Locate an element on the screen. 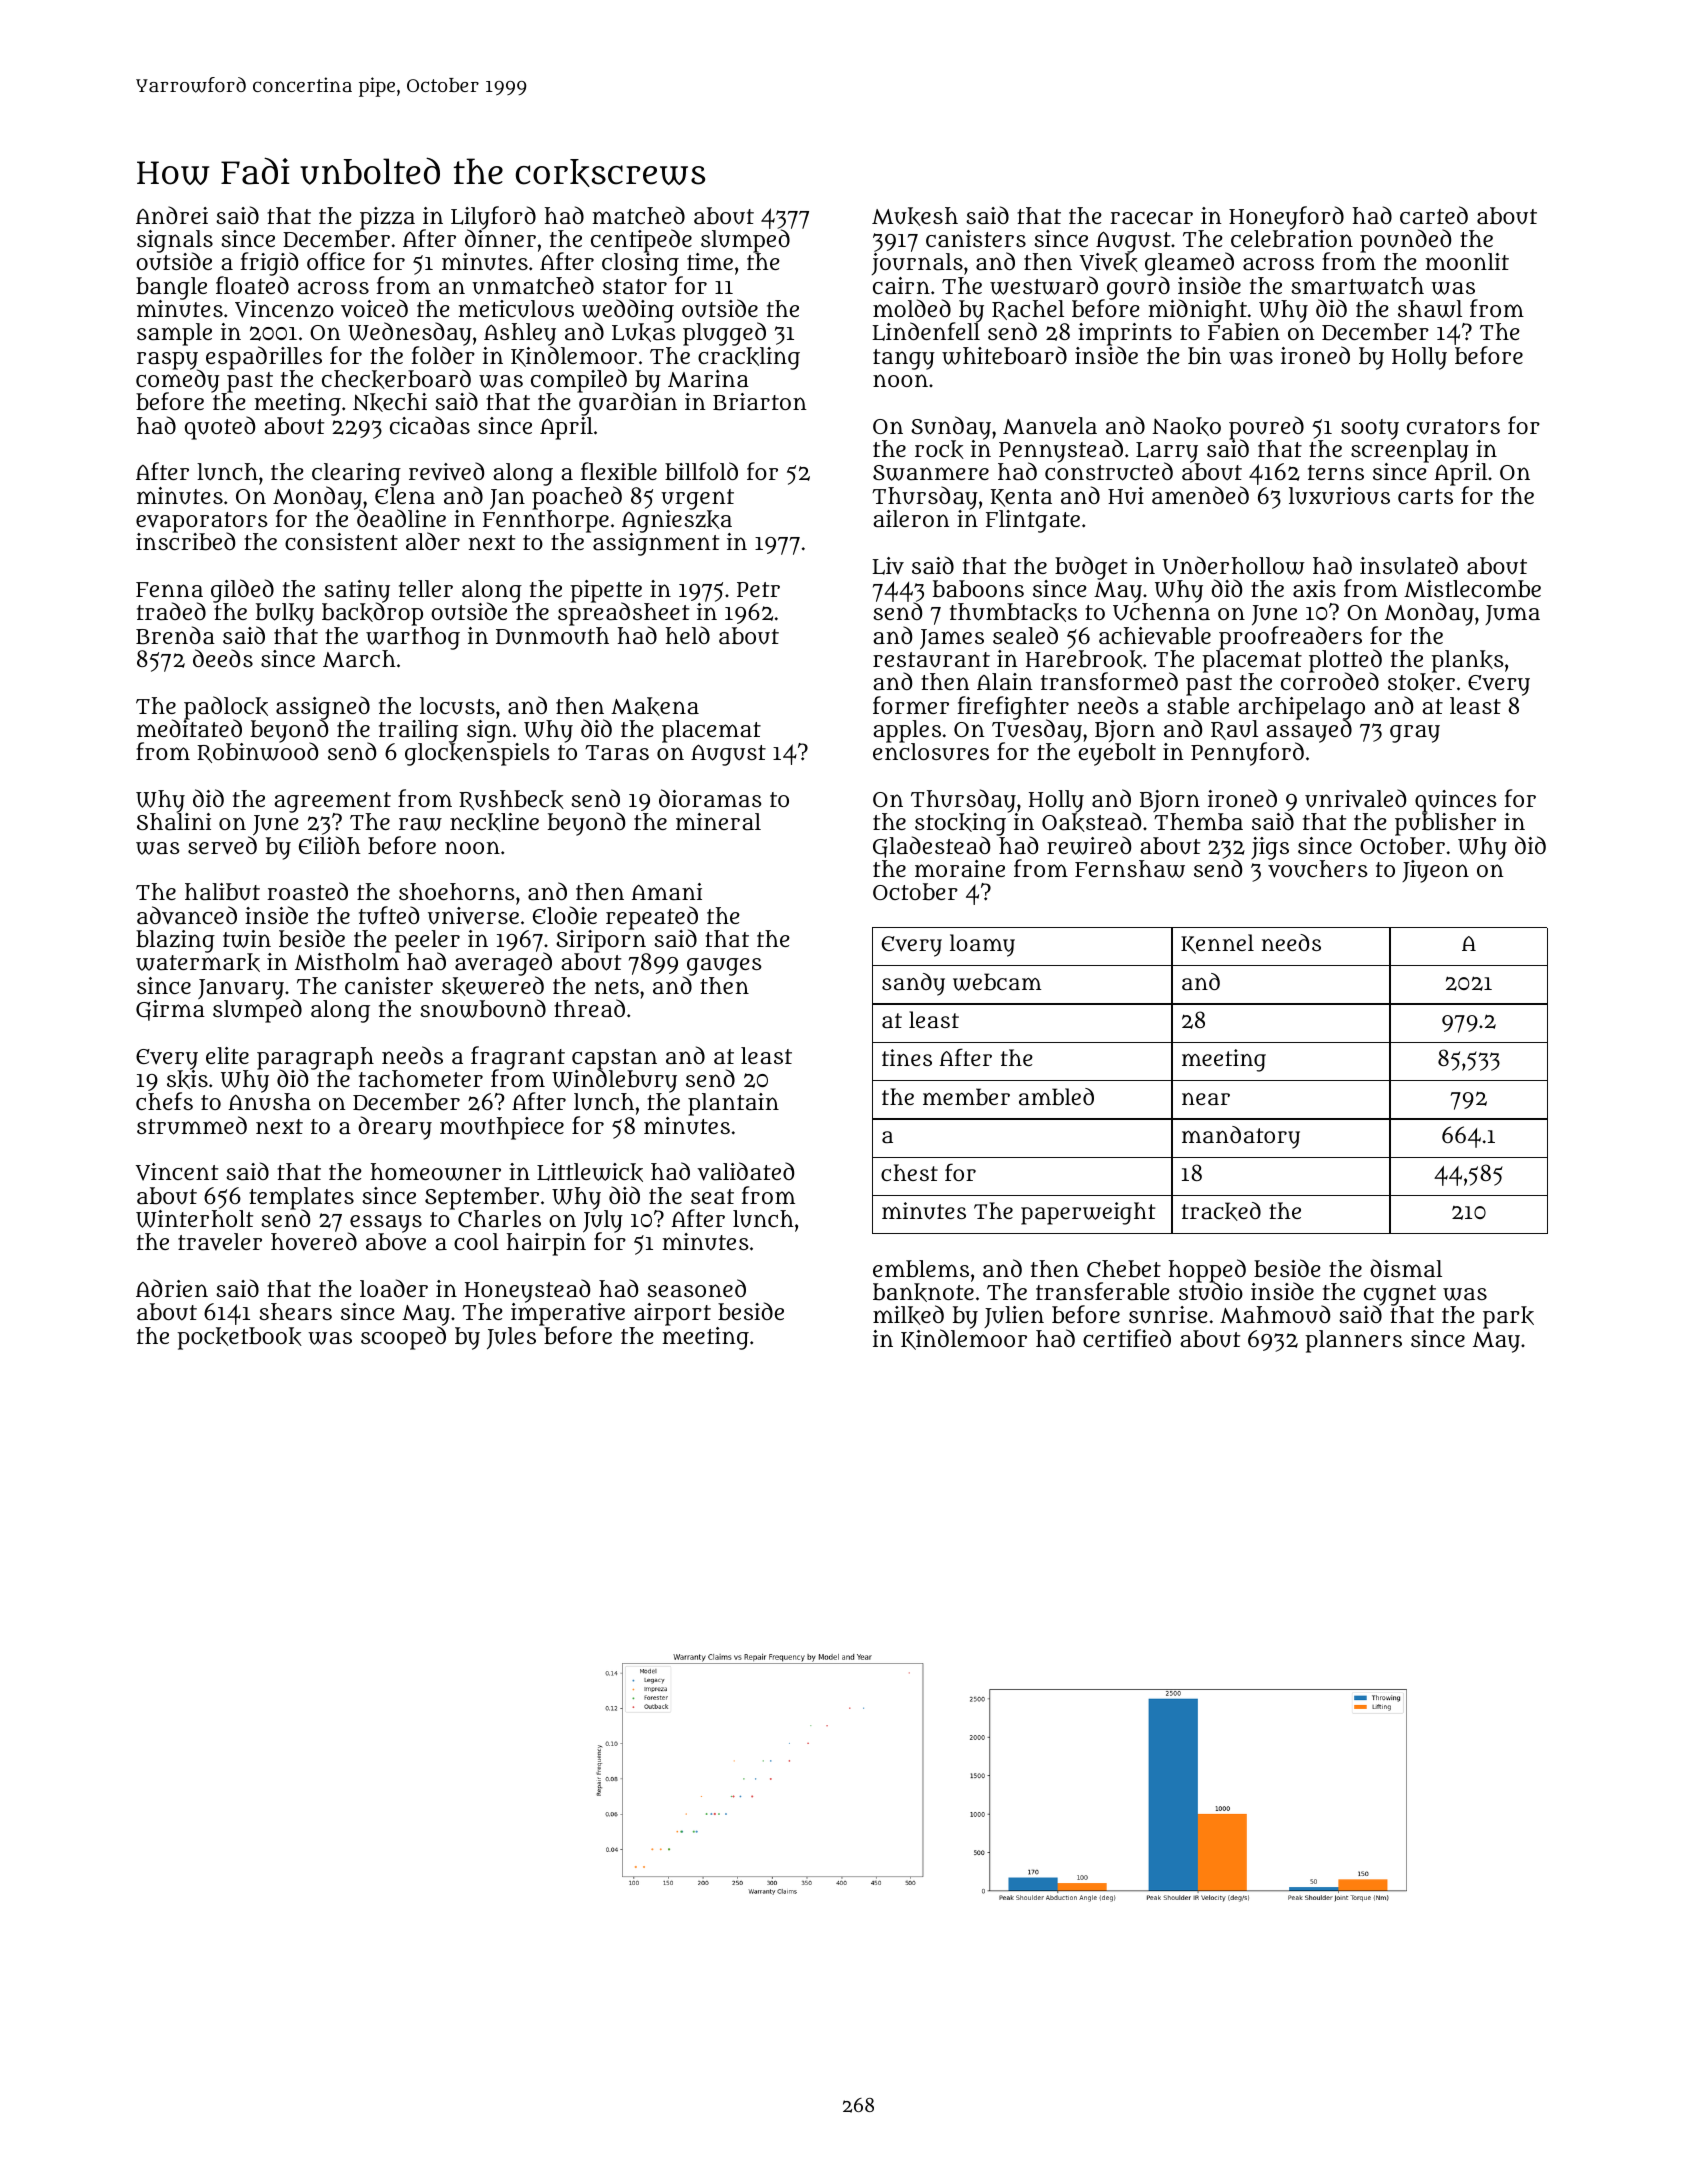  pizza is located at coordinates (387, 218).
